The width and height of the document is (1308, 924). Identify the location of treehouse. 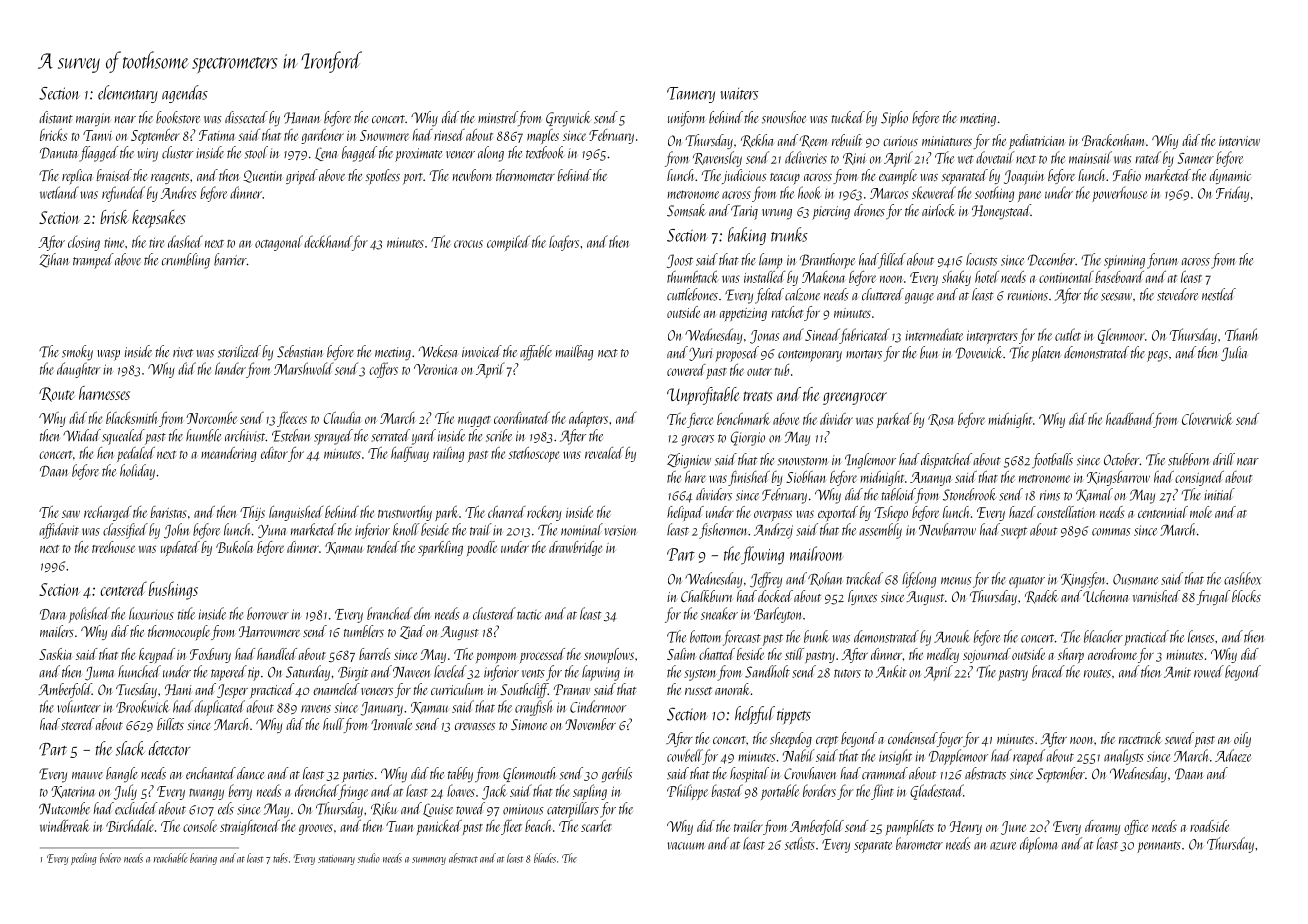
(113, 547).
